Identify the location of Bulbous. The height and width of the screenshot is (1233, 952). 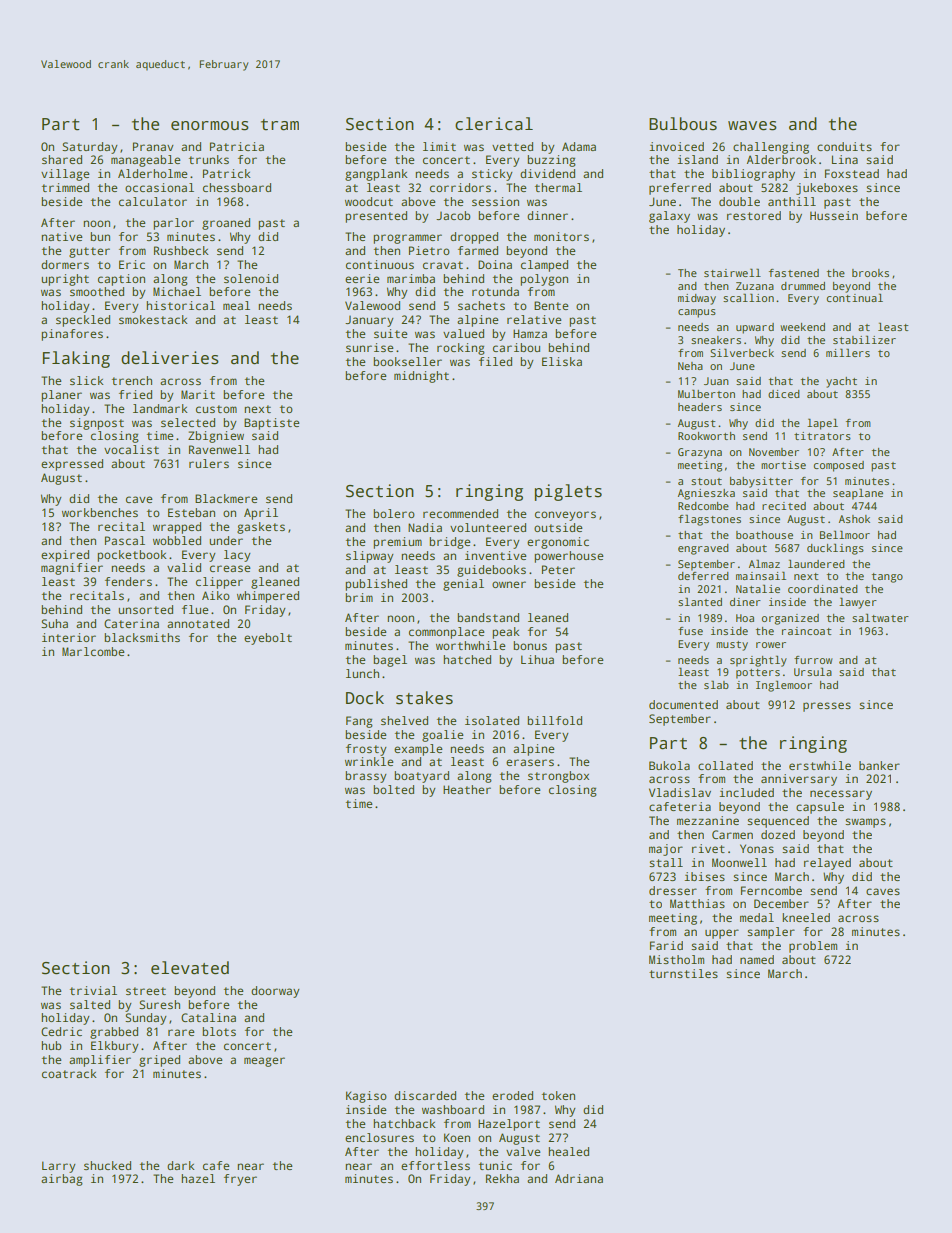
(683, 124).
